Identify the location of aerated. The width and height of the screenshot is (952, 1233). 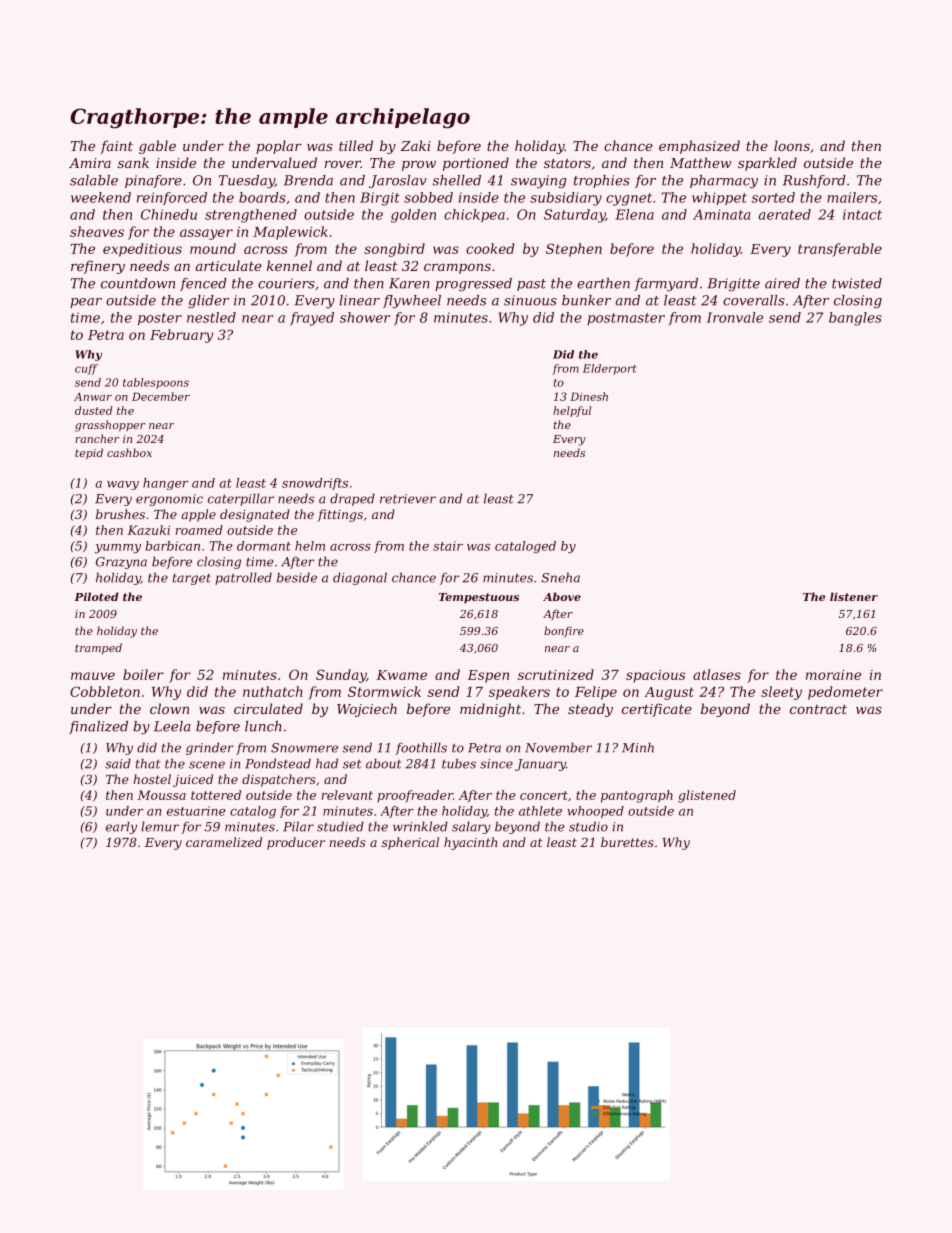
(784, 214).
